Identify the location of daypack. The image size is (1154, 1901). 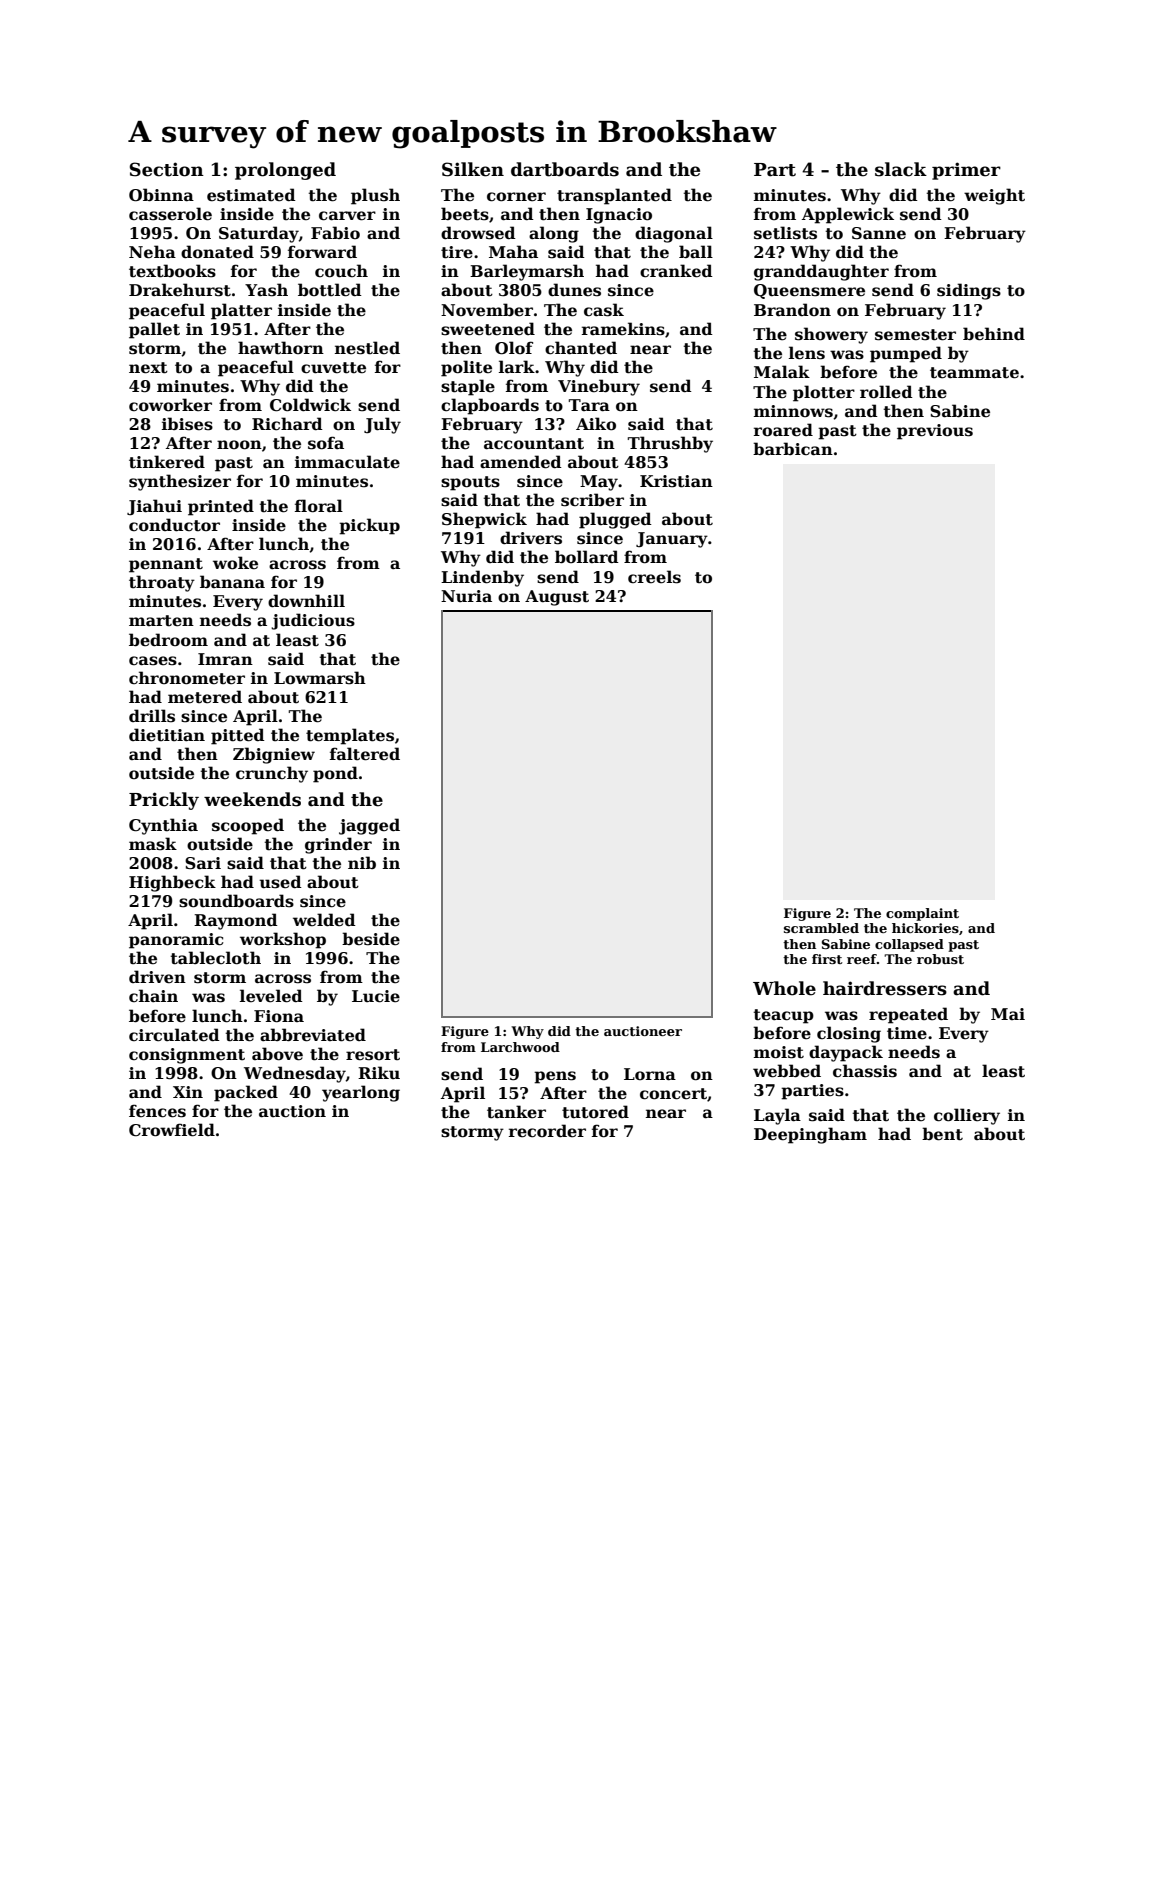
(846, 1053).
